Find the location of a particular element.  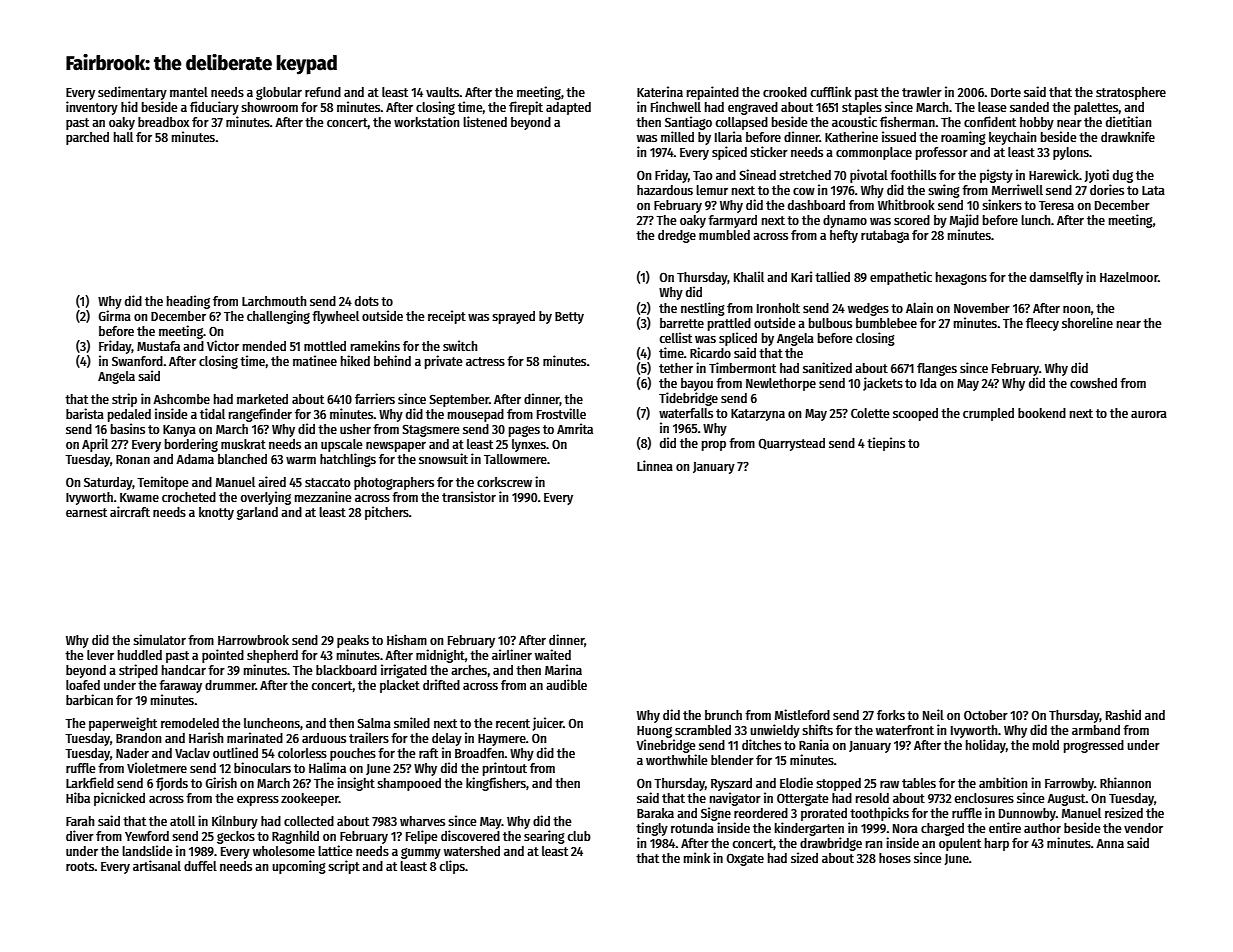

bookend is located at coordinates (1042, 413).
